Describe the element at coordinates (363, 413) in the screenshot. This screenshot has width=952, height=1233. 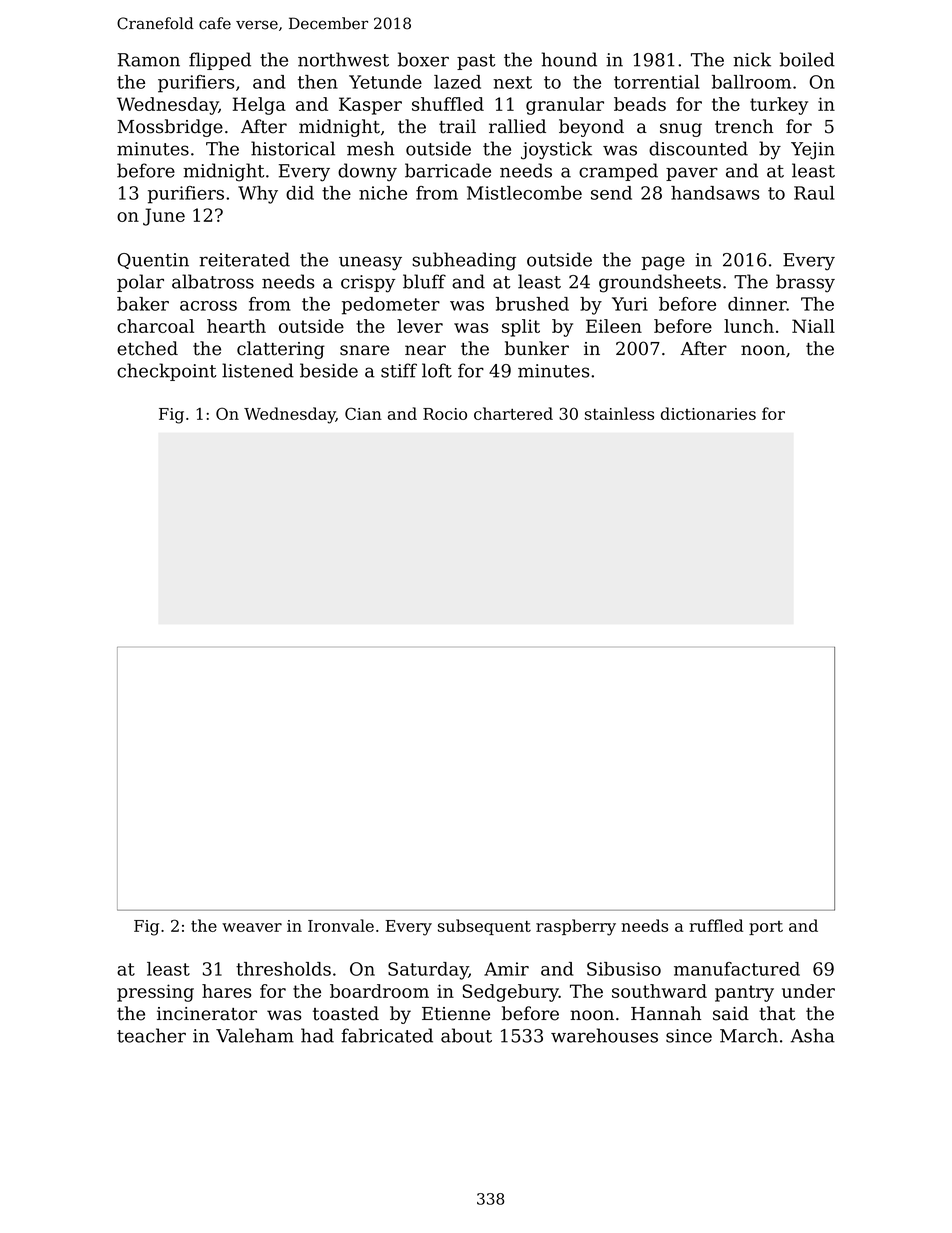
I see `Cian` at that location.
